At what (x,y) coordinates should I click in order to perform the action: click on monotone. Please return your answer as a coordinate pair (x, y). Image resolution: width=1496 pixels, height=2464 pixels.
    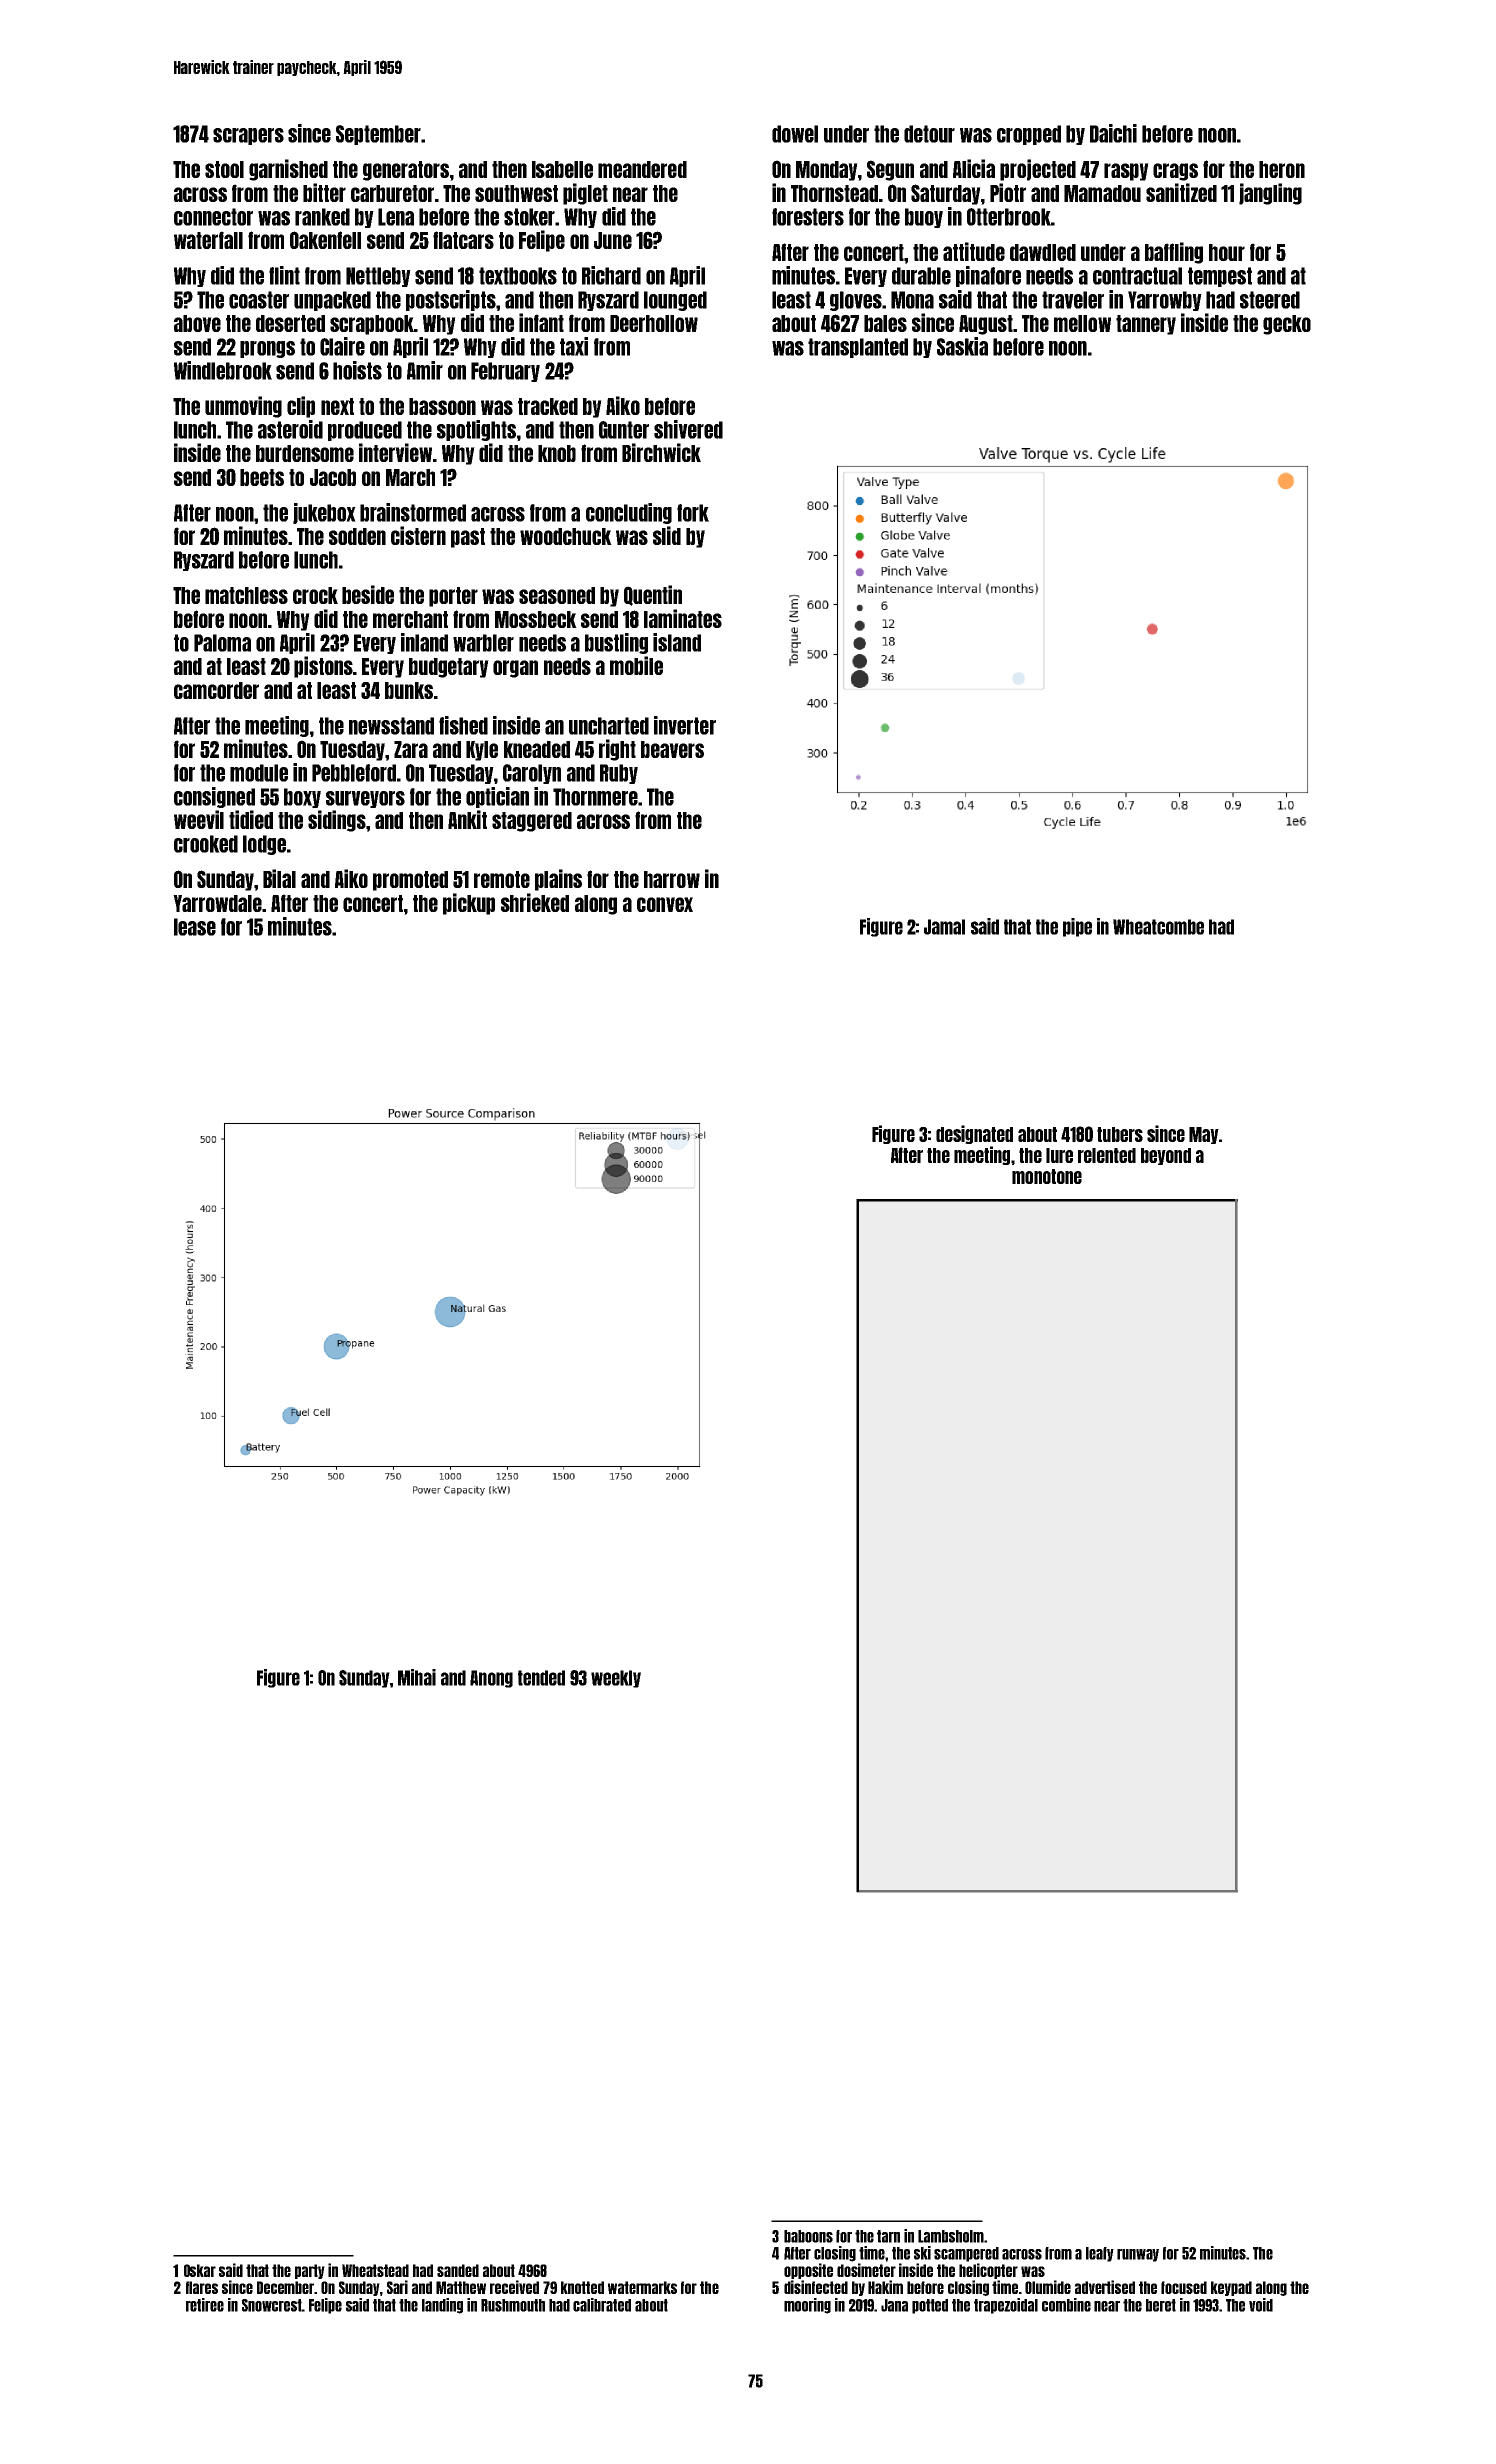
    Looking at the image, I should click on (1047, 1176).
